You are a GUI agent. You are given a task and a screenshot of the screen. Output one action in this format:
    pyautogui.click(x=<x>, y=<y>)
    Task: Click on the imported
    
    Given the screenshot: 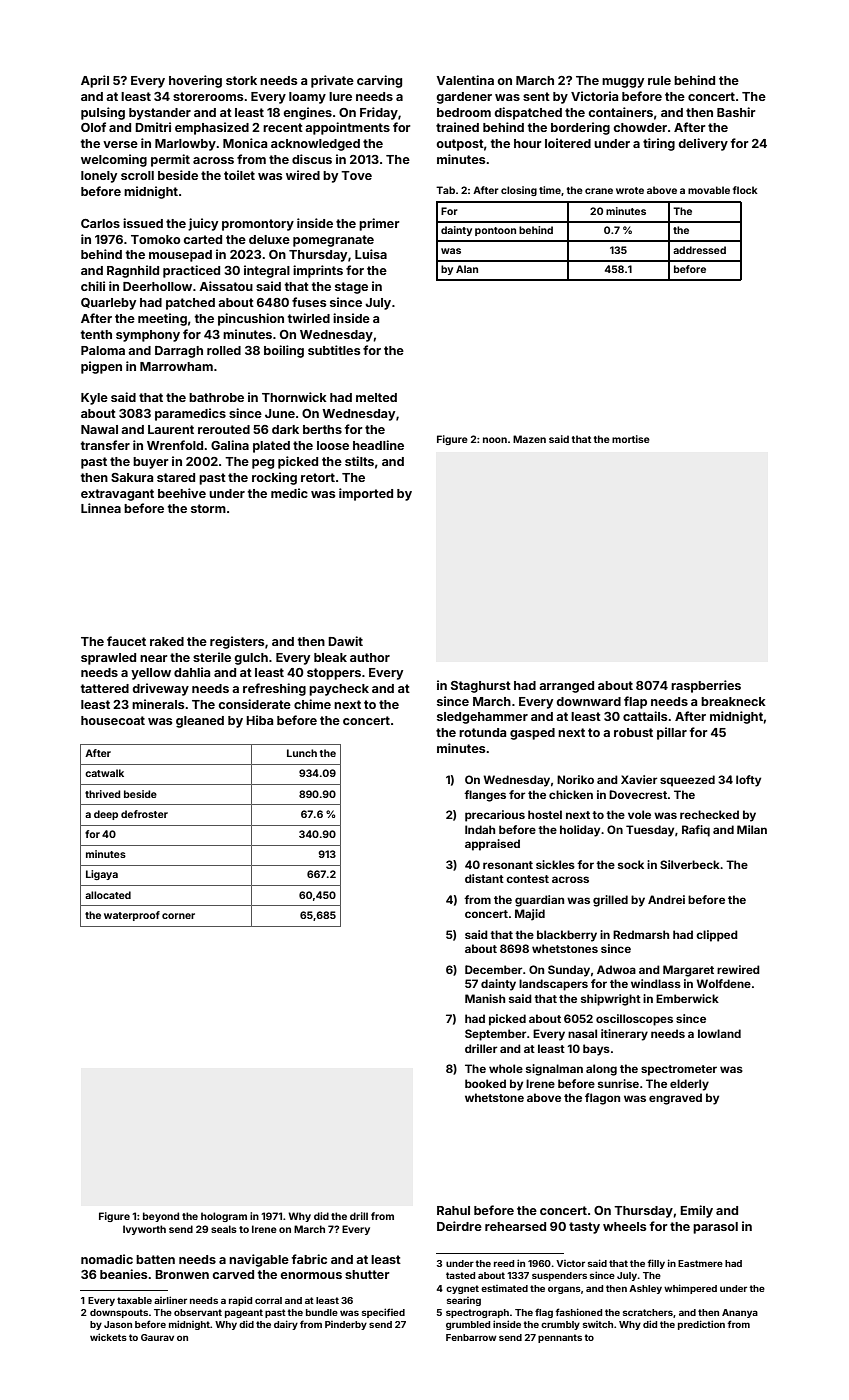 What is the action you would take?
    pyautogui.click(x=366, y=494)
